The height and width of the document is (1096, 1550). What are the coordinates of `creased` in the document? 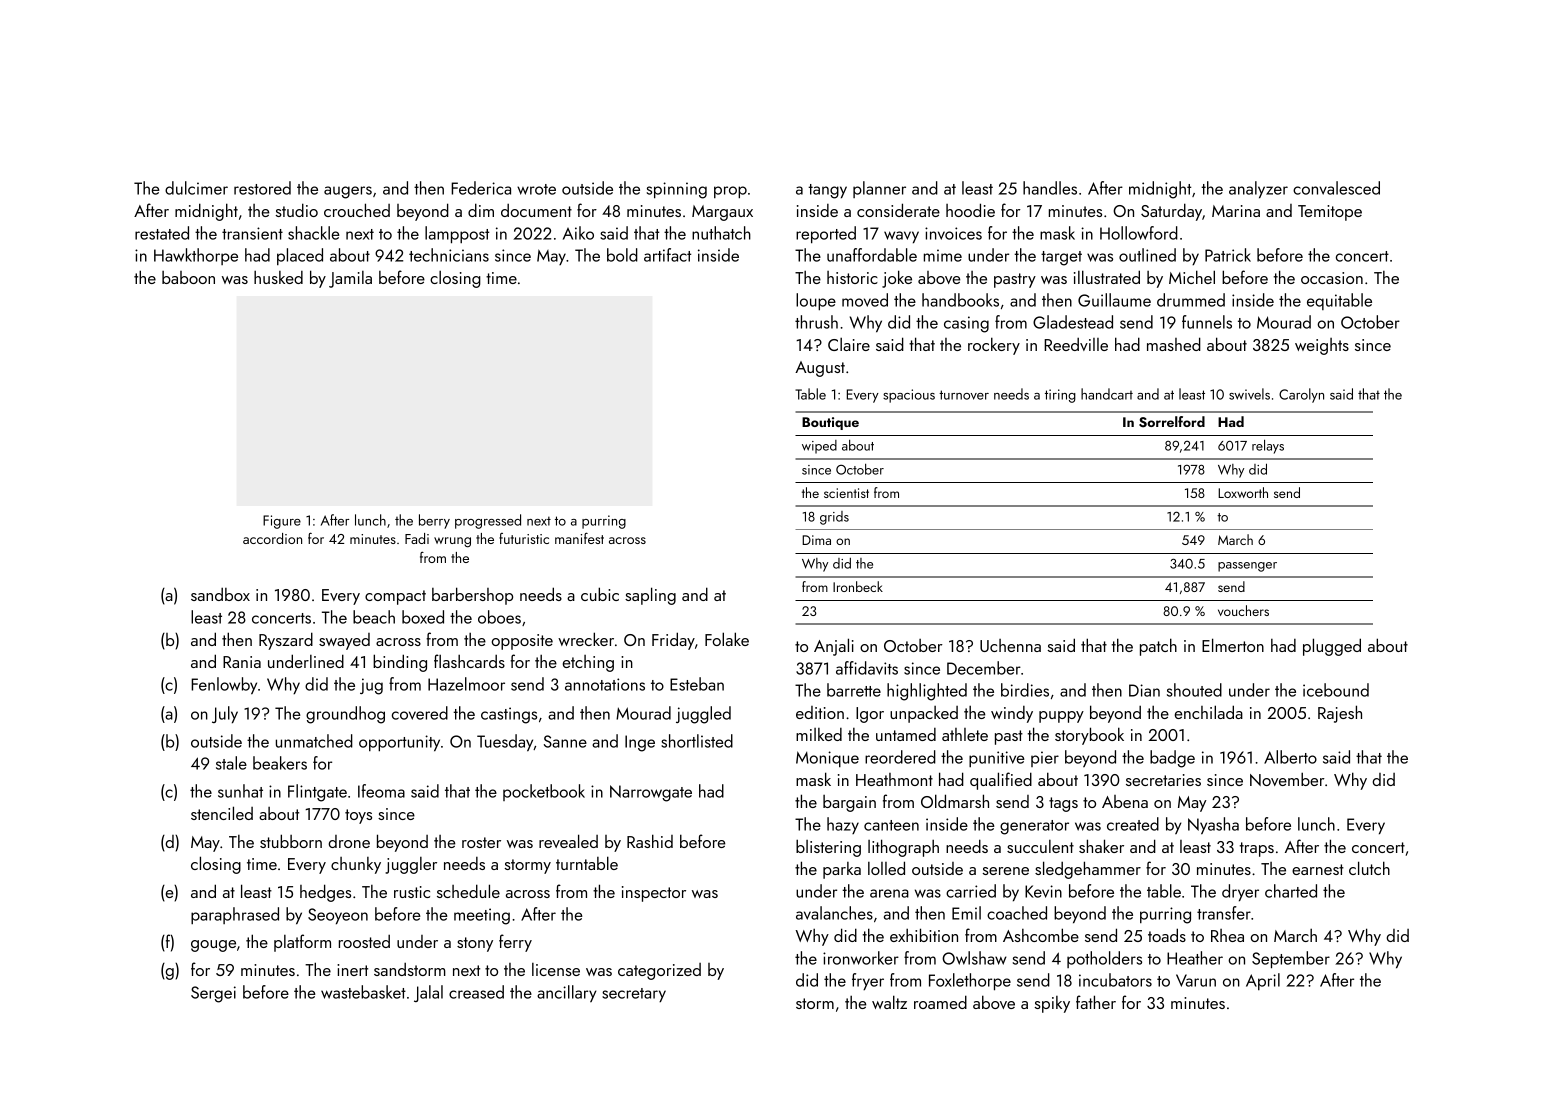 It's located at (476, 992).
